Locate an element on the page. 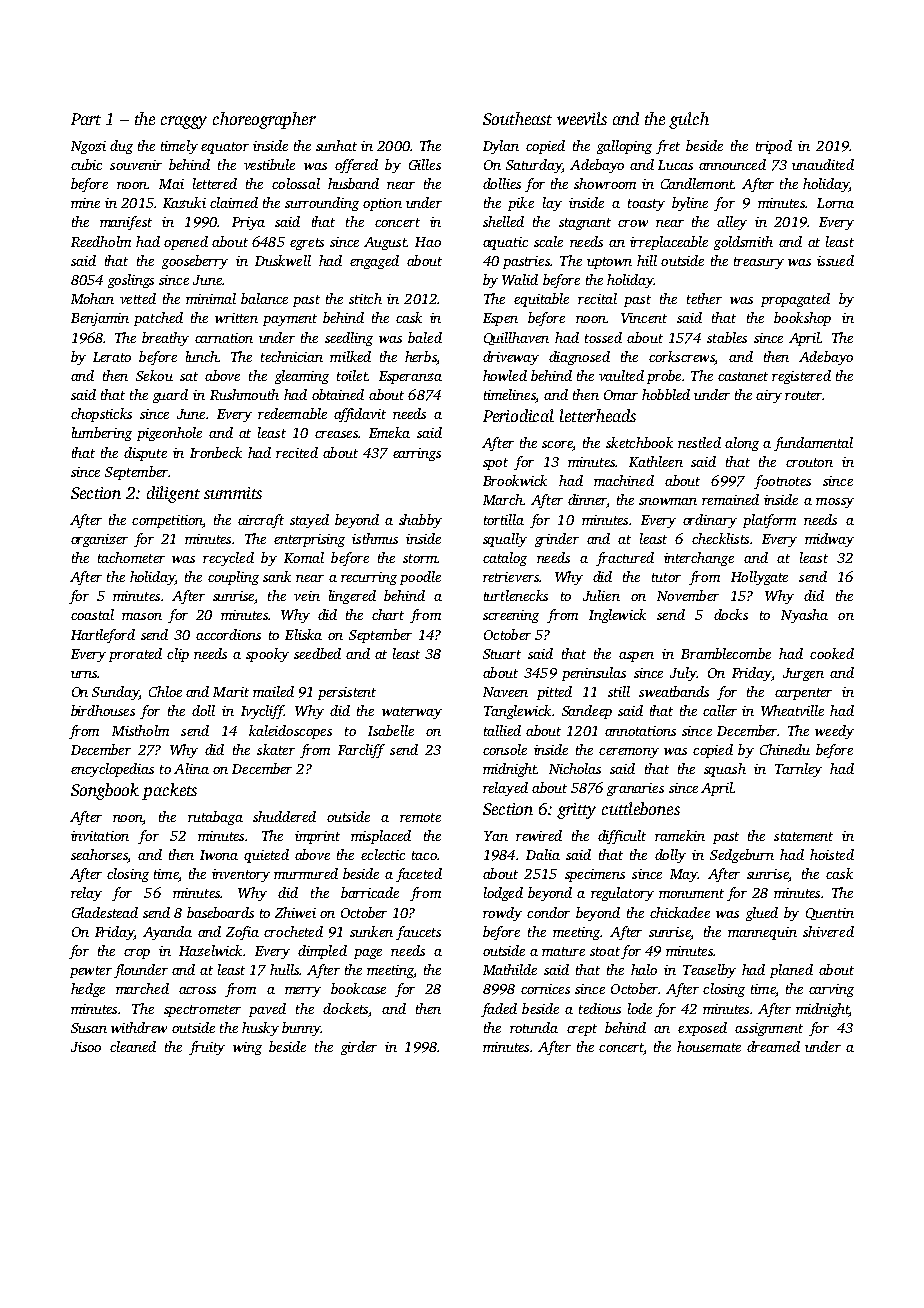 Image resolution: width=924 pixels, height=1308 pixels. guard is located at coordinates (170, 396).
